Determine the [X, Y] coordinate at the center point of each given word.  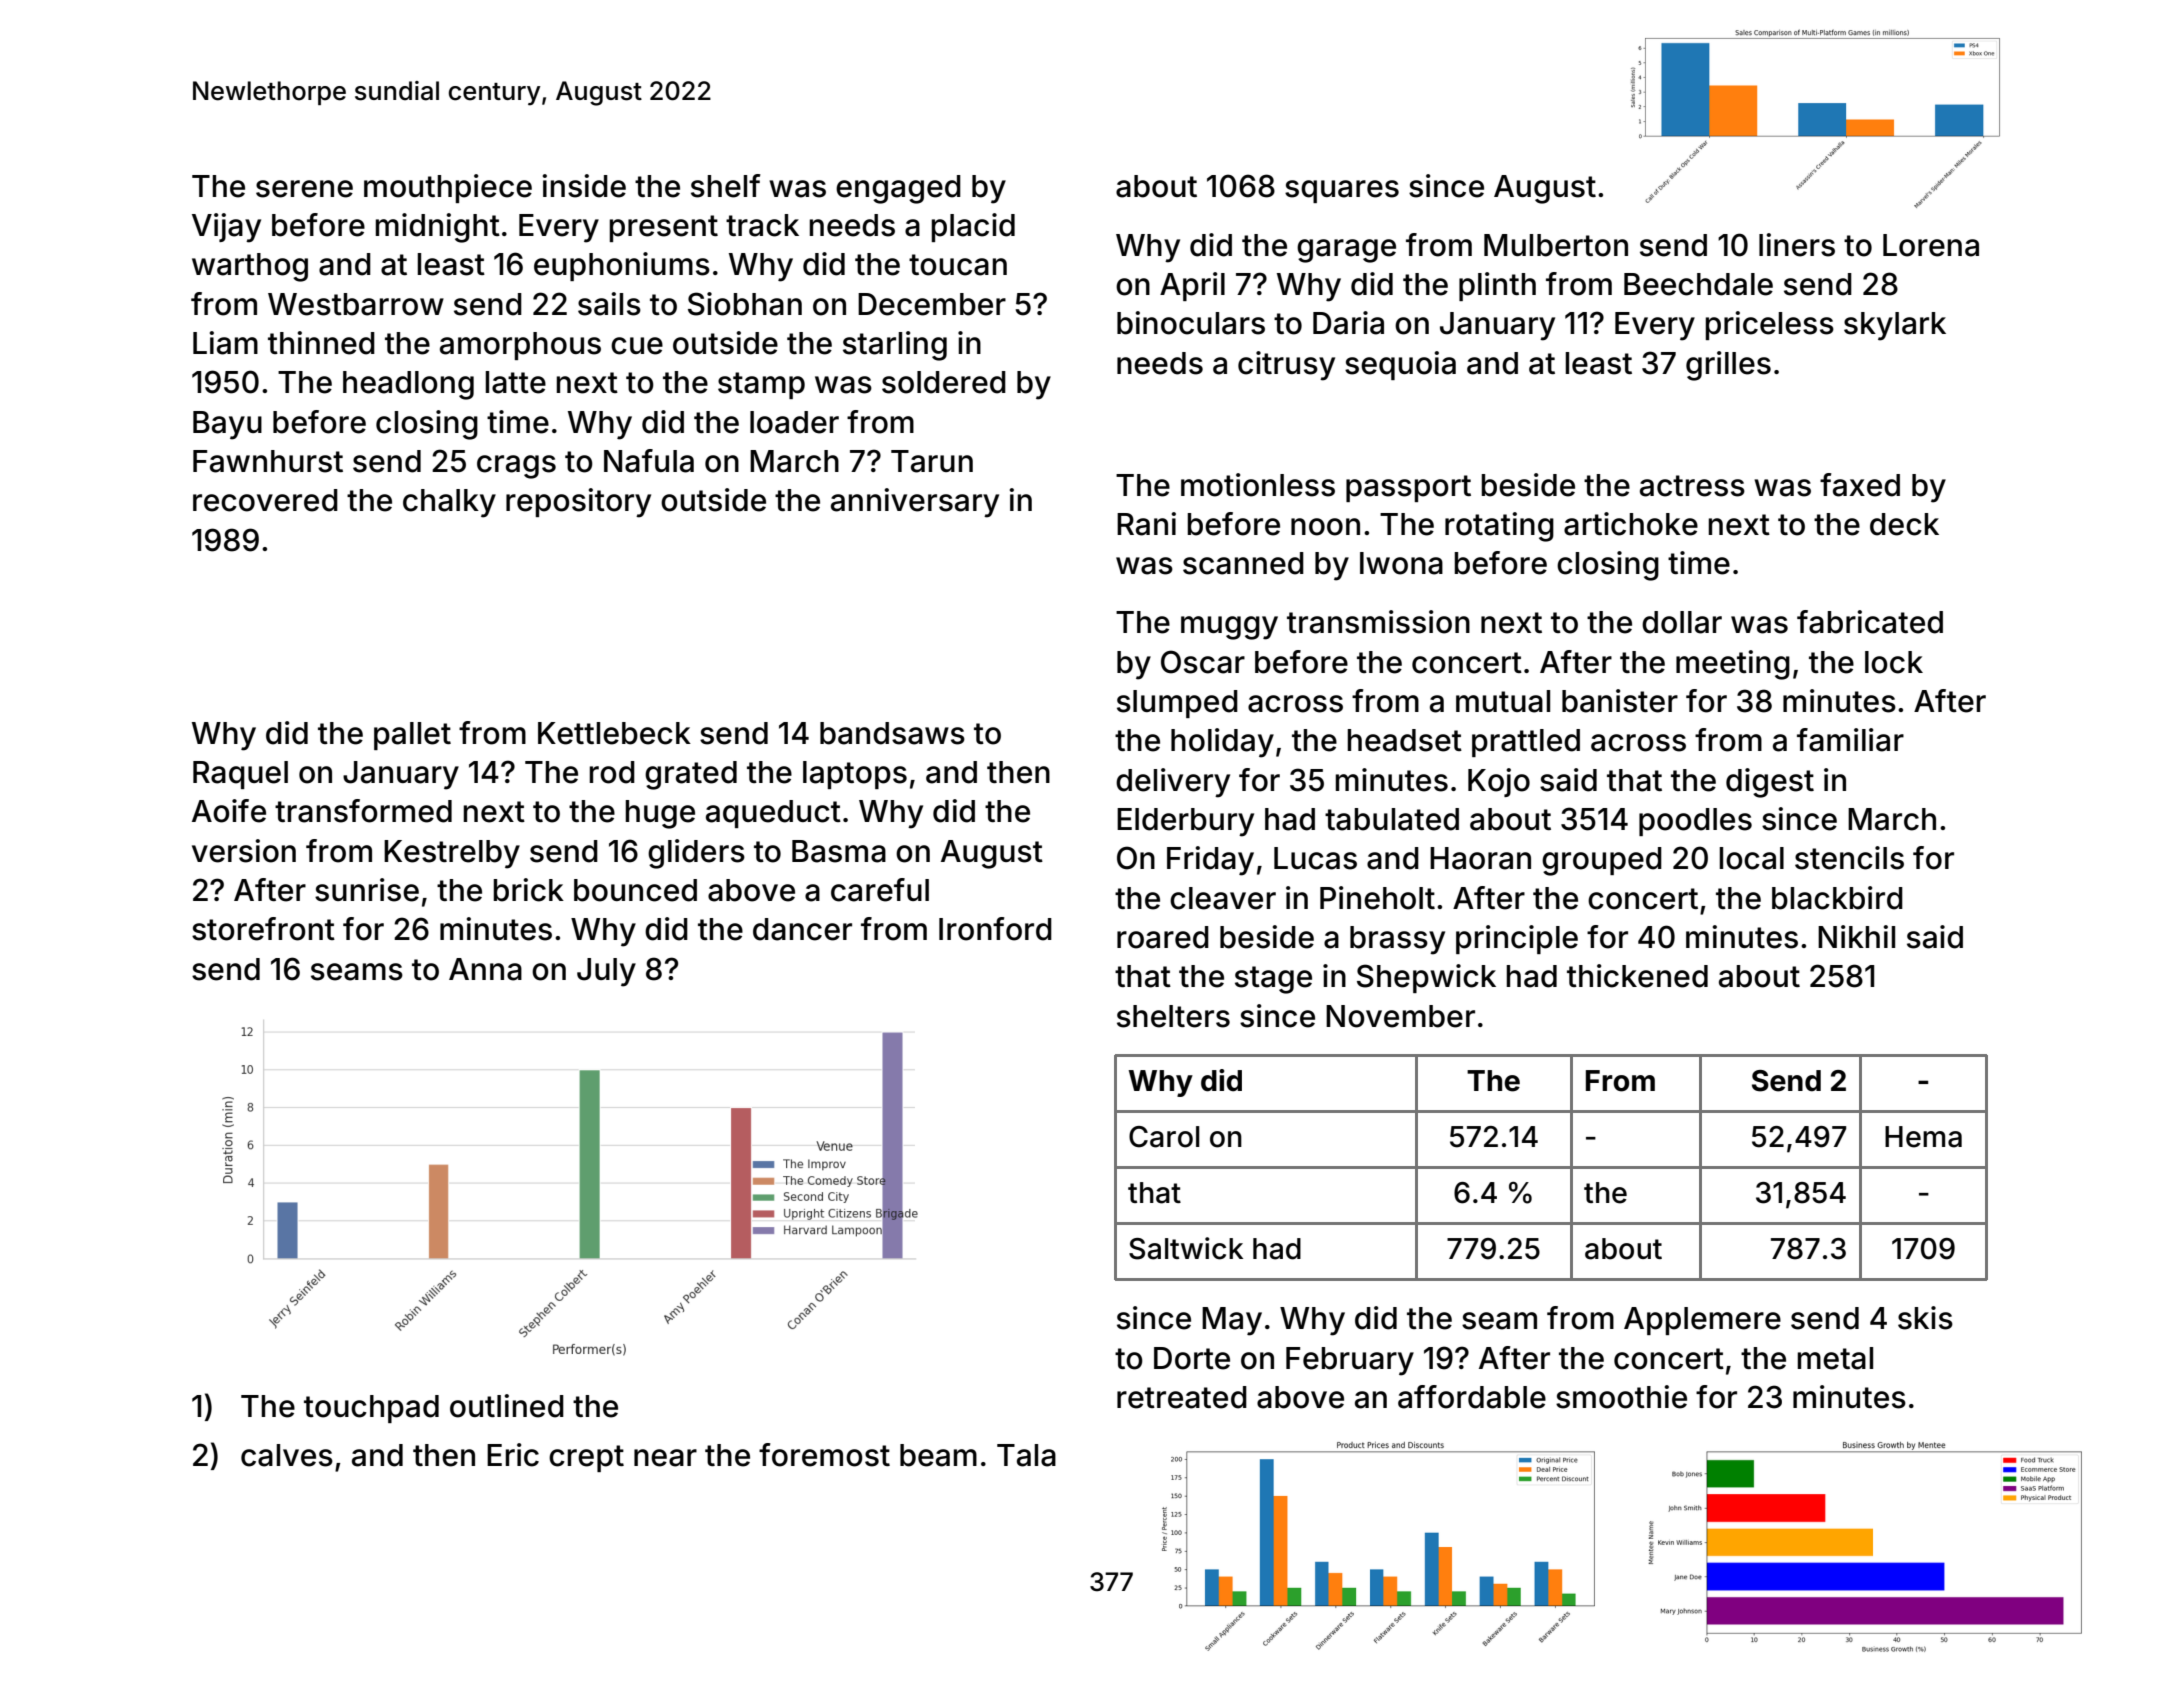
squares [1342, 191]
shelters [1173, 1016]
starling [895, 346]
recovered [265, 500]
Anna [485, 969]
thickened [1637, 976]
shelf [726, 186]
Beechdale [1698, 284]
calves [287, 1455]
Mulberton [1556, 245]
